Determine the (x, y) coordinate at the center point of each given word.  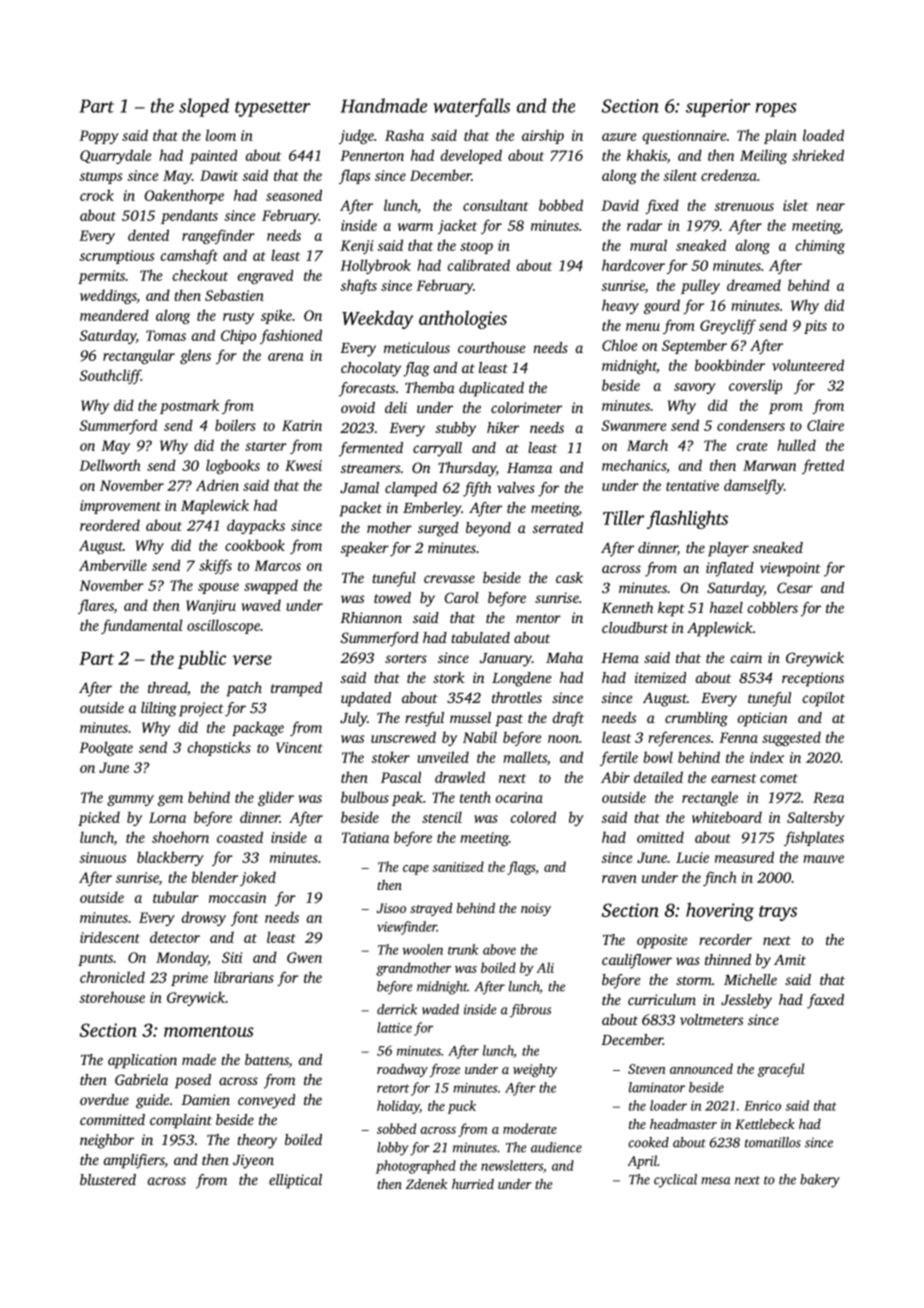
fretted (823, 466)
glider (276, 798)
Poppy (99, 137)
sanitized (458, 866)
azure (619, 137)
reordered (110, 525)
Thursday (467, 469)
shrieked (818, 155)
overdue (104, 1099)
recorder (725, 939)
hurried (473, 1184)
